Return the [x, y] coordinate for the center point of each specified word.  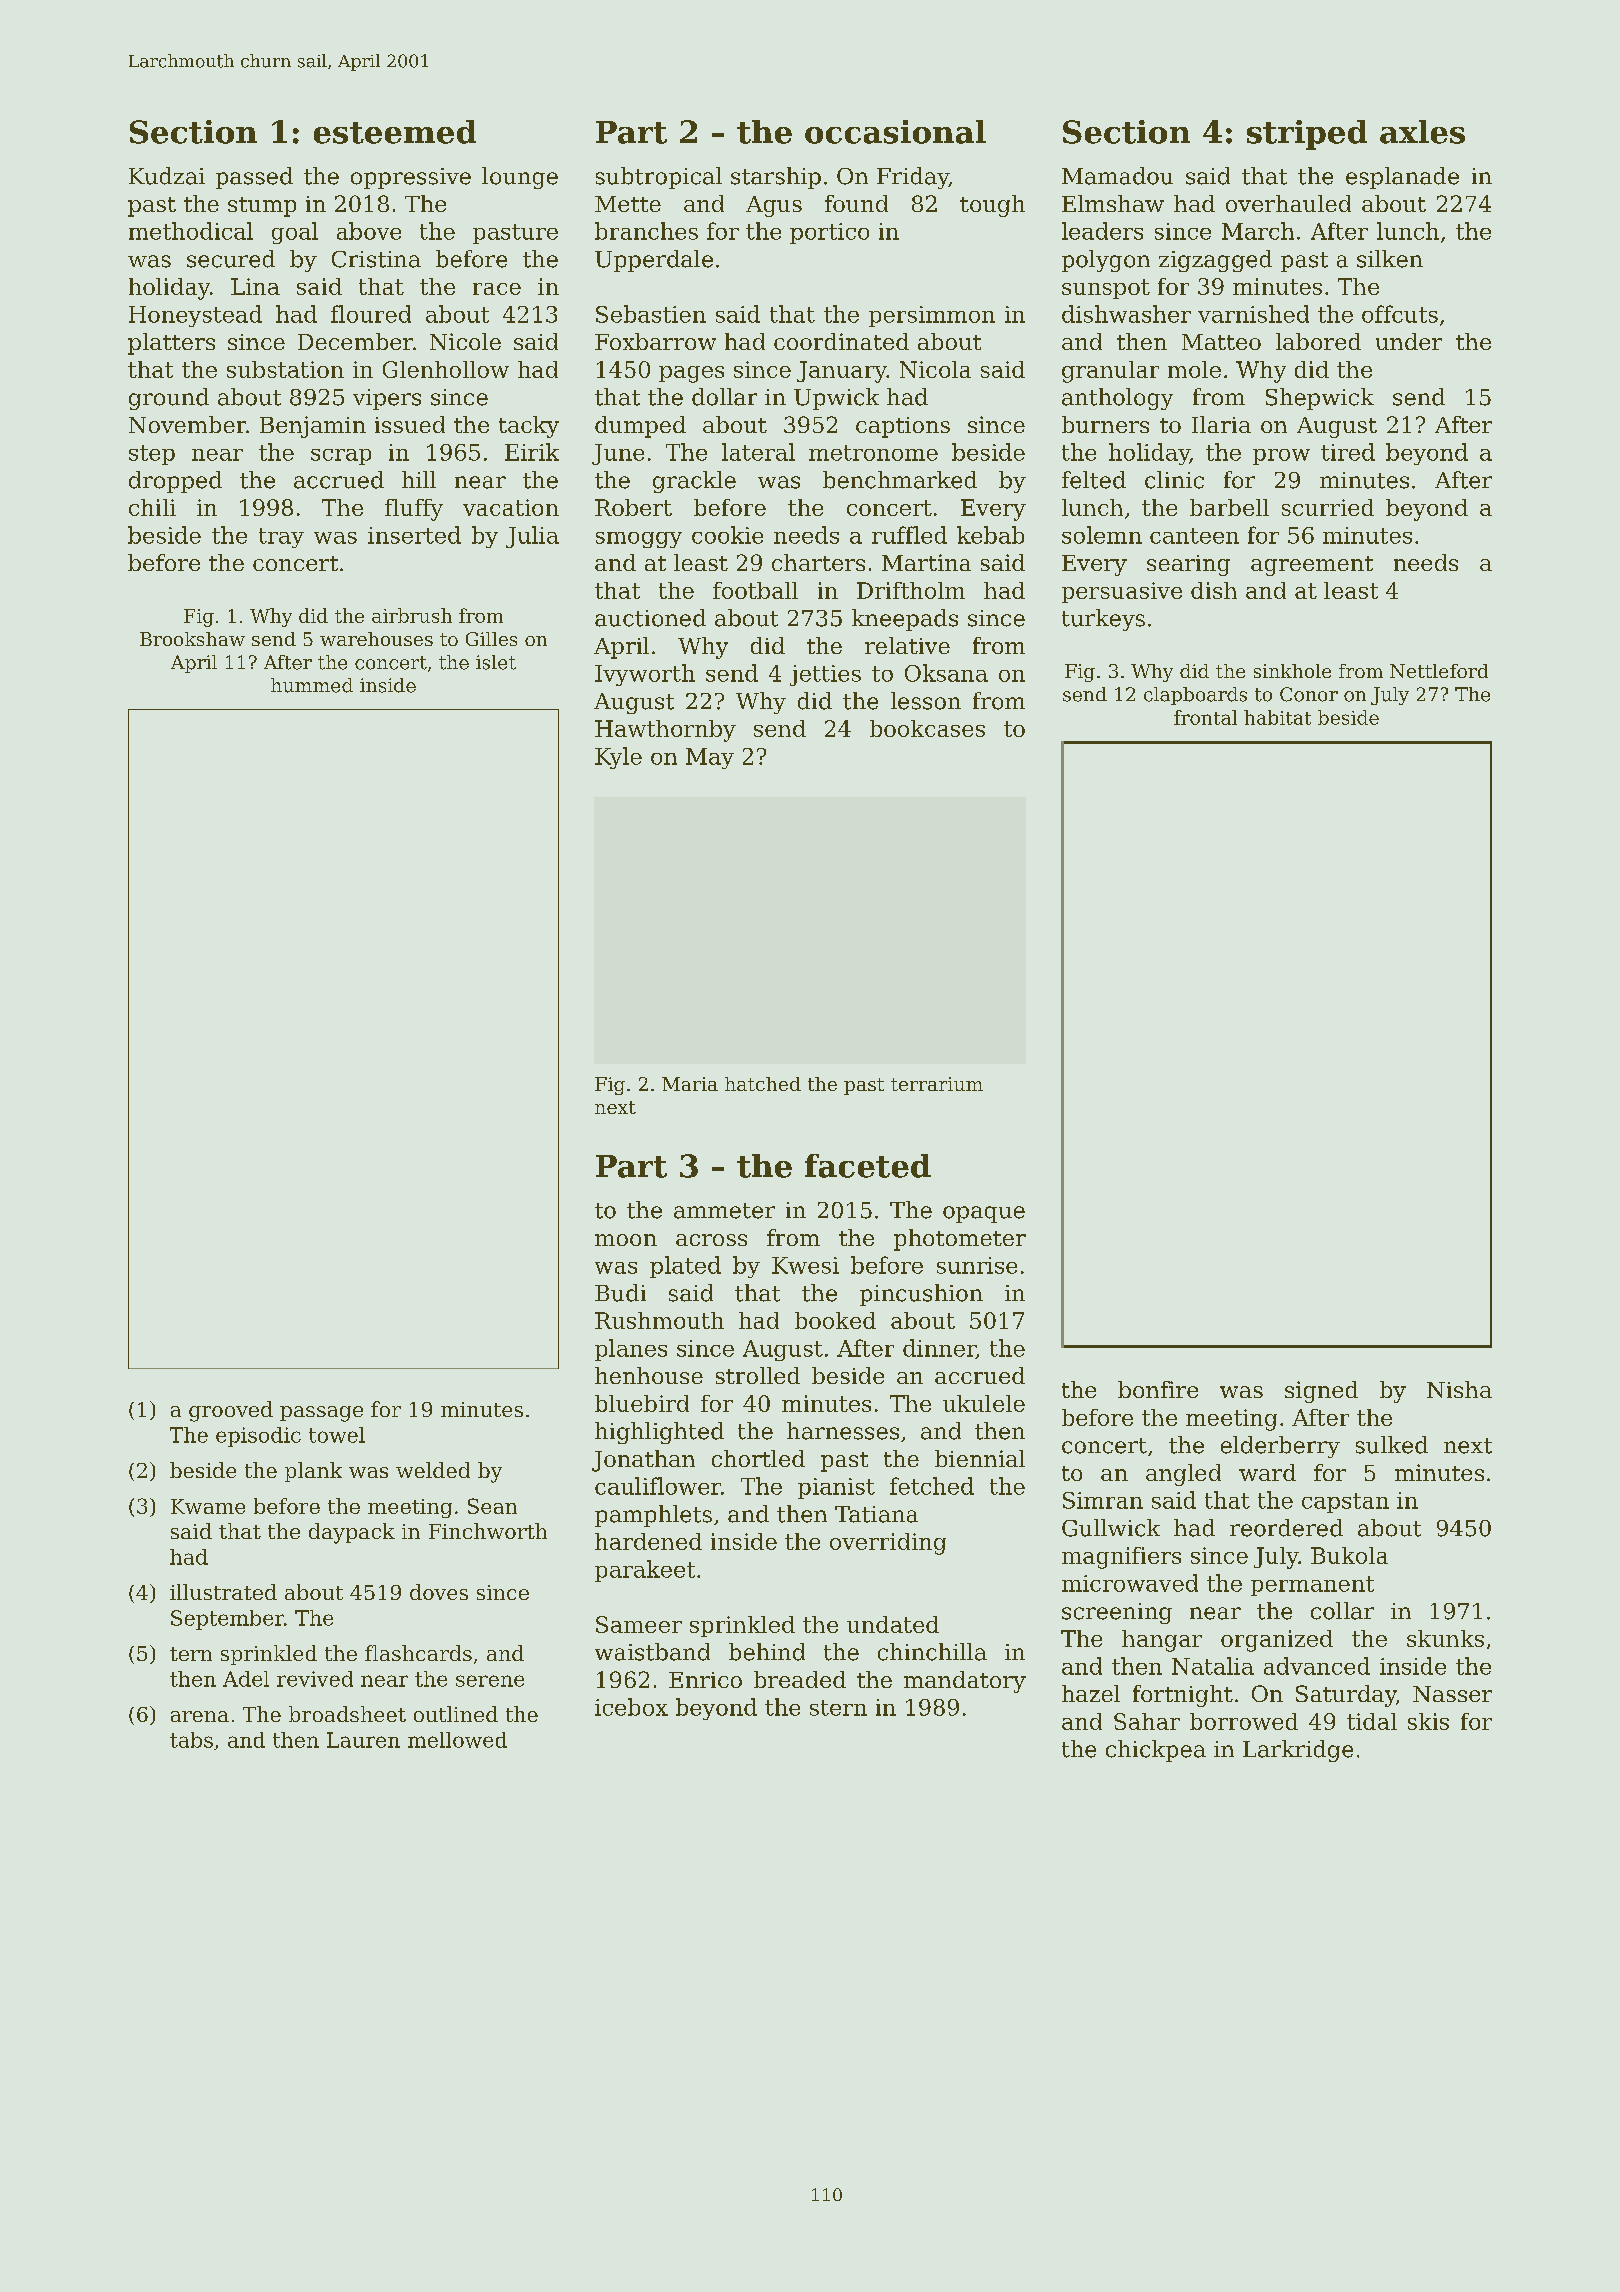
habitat [1277, 717]
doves [439, 1592]
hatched [763, 1084]
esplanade [1402, 178]
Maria [690, 1084]
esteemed [395, 132]
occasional [895, 132]
